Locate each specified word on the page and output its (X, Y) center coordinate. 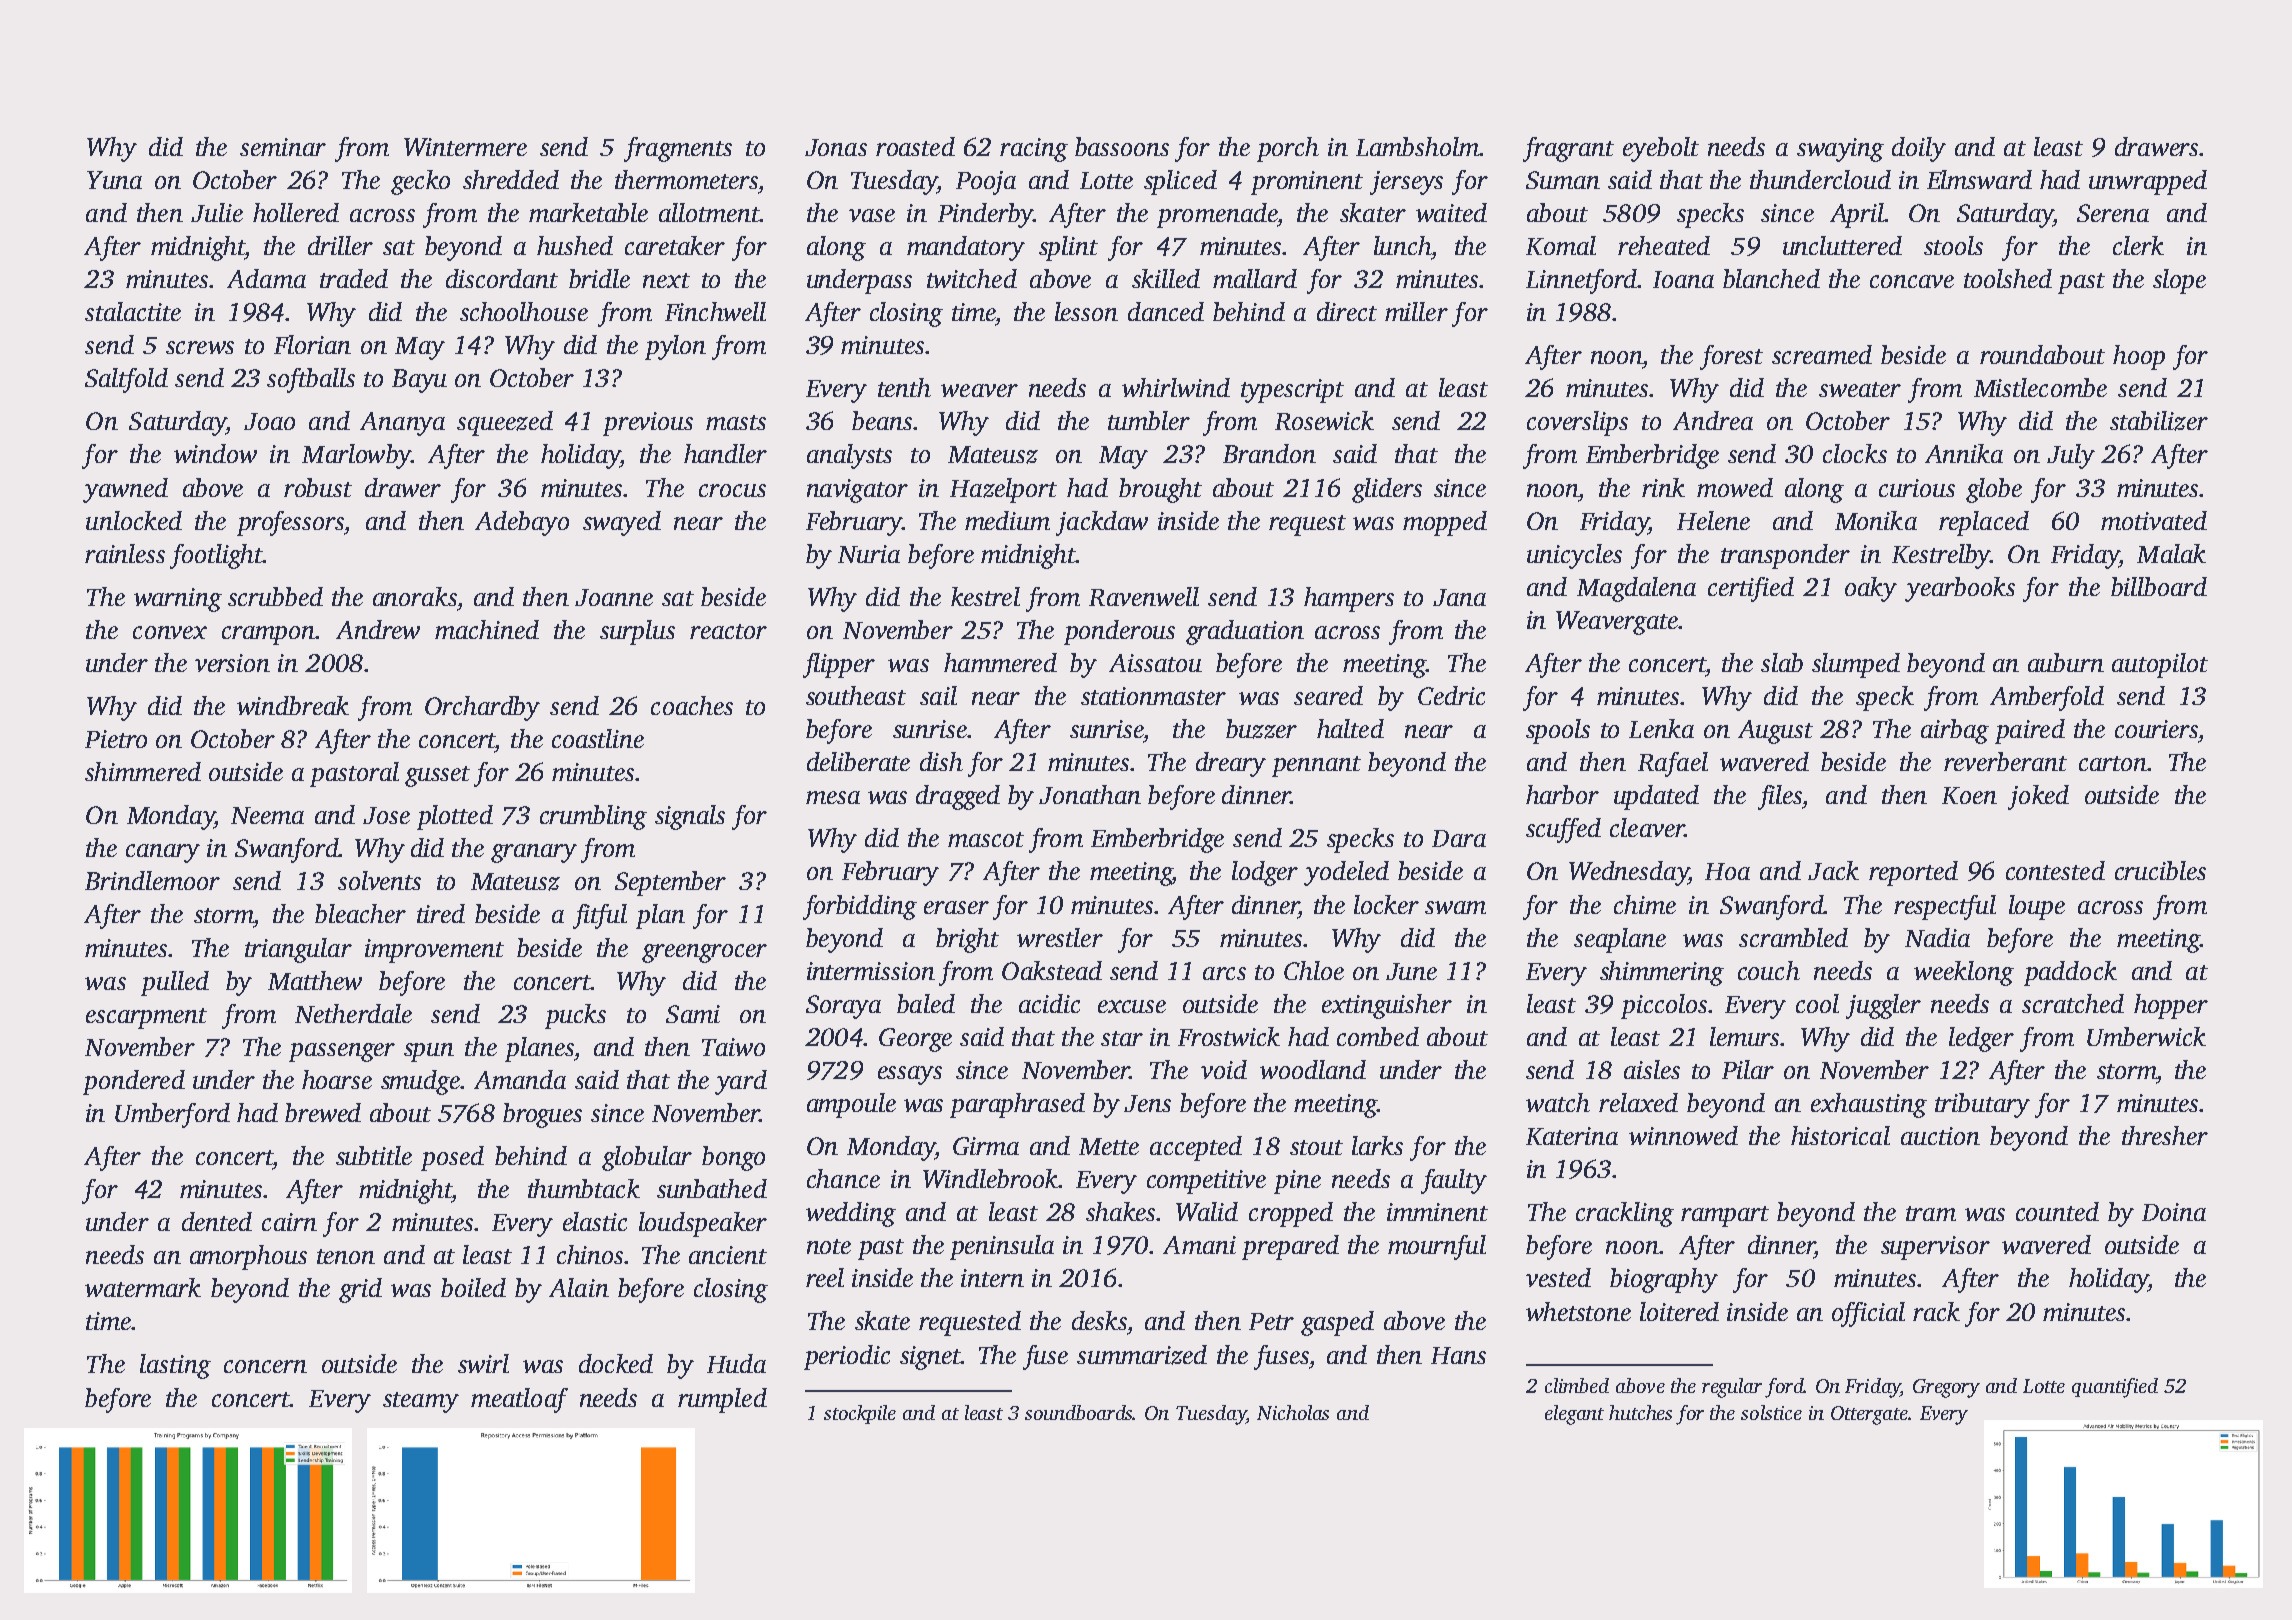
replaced (1984, 523)
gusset (437, 776)
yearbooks (1960, 589)
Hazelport (1003, 490)
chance (843, 1178)
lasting (175, 1366)
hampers (1349, 599)
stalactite (133, 311)
